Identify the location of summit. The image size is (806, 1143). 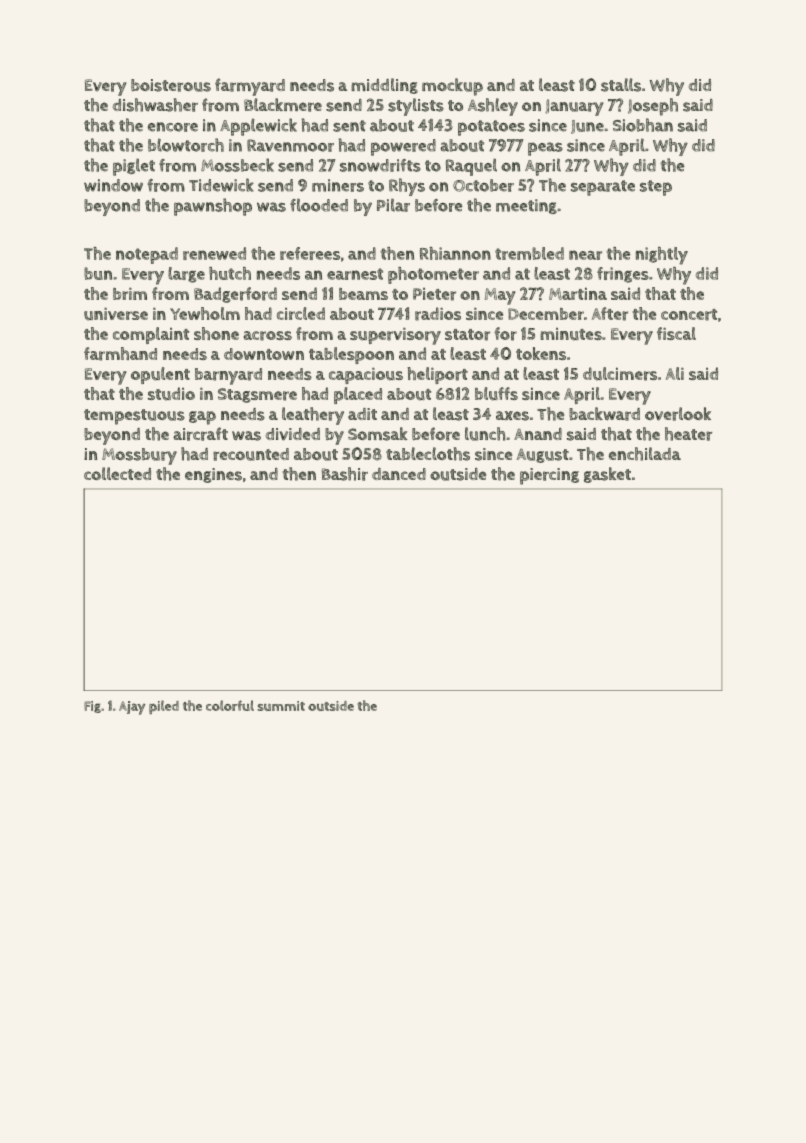
(281, 706).
